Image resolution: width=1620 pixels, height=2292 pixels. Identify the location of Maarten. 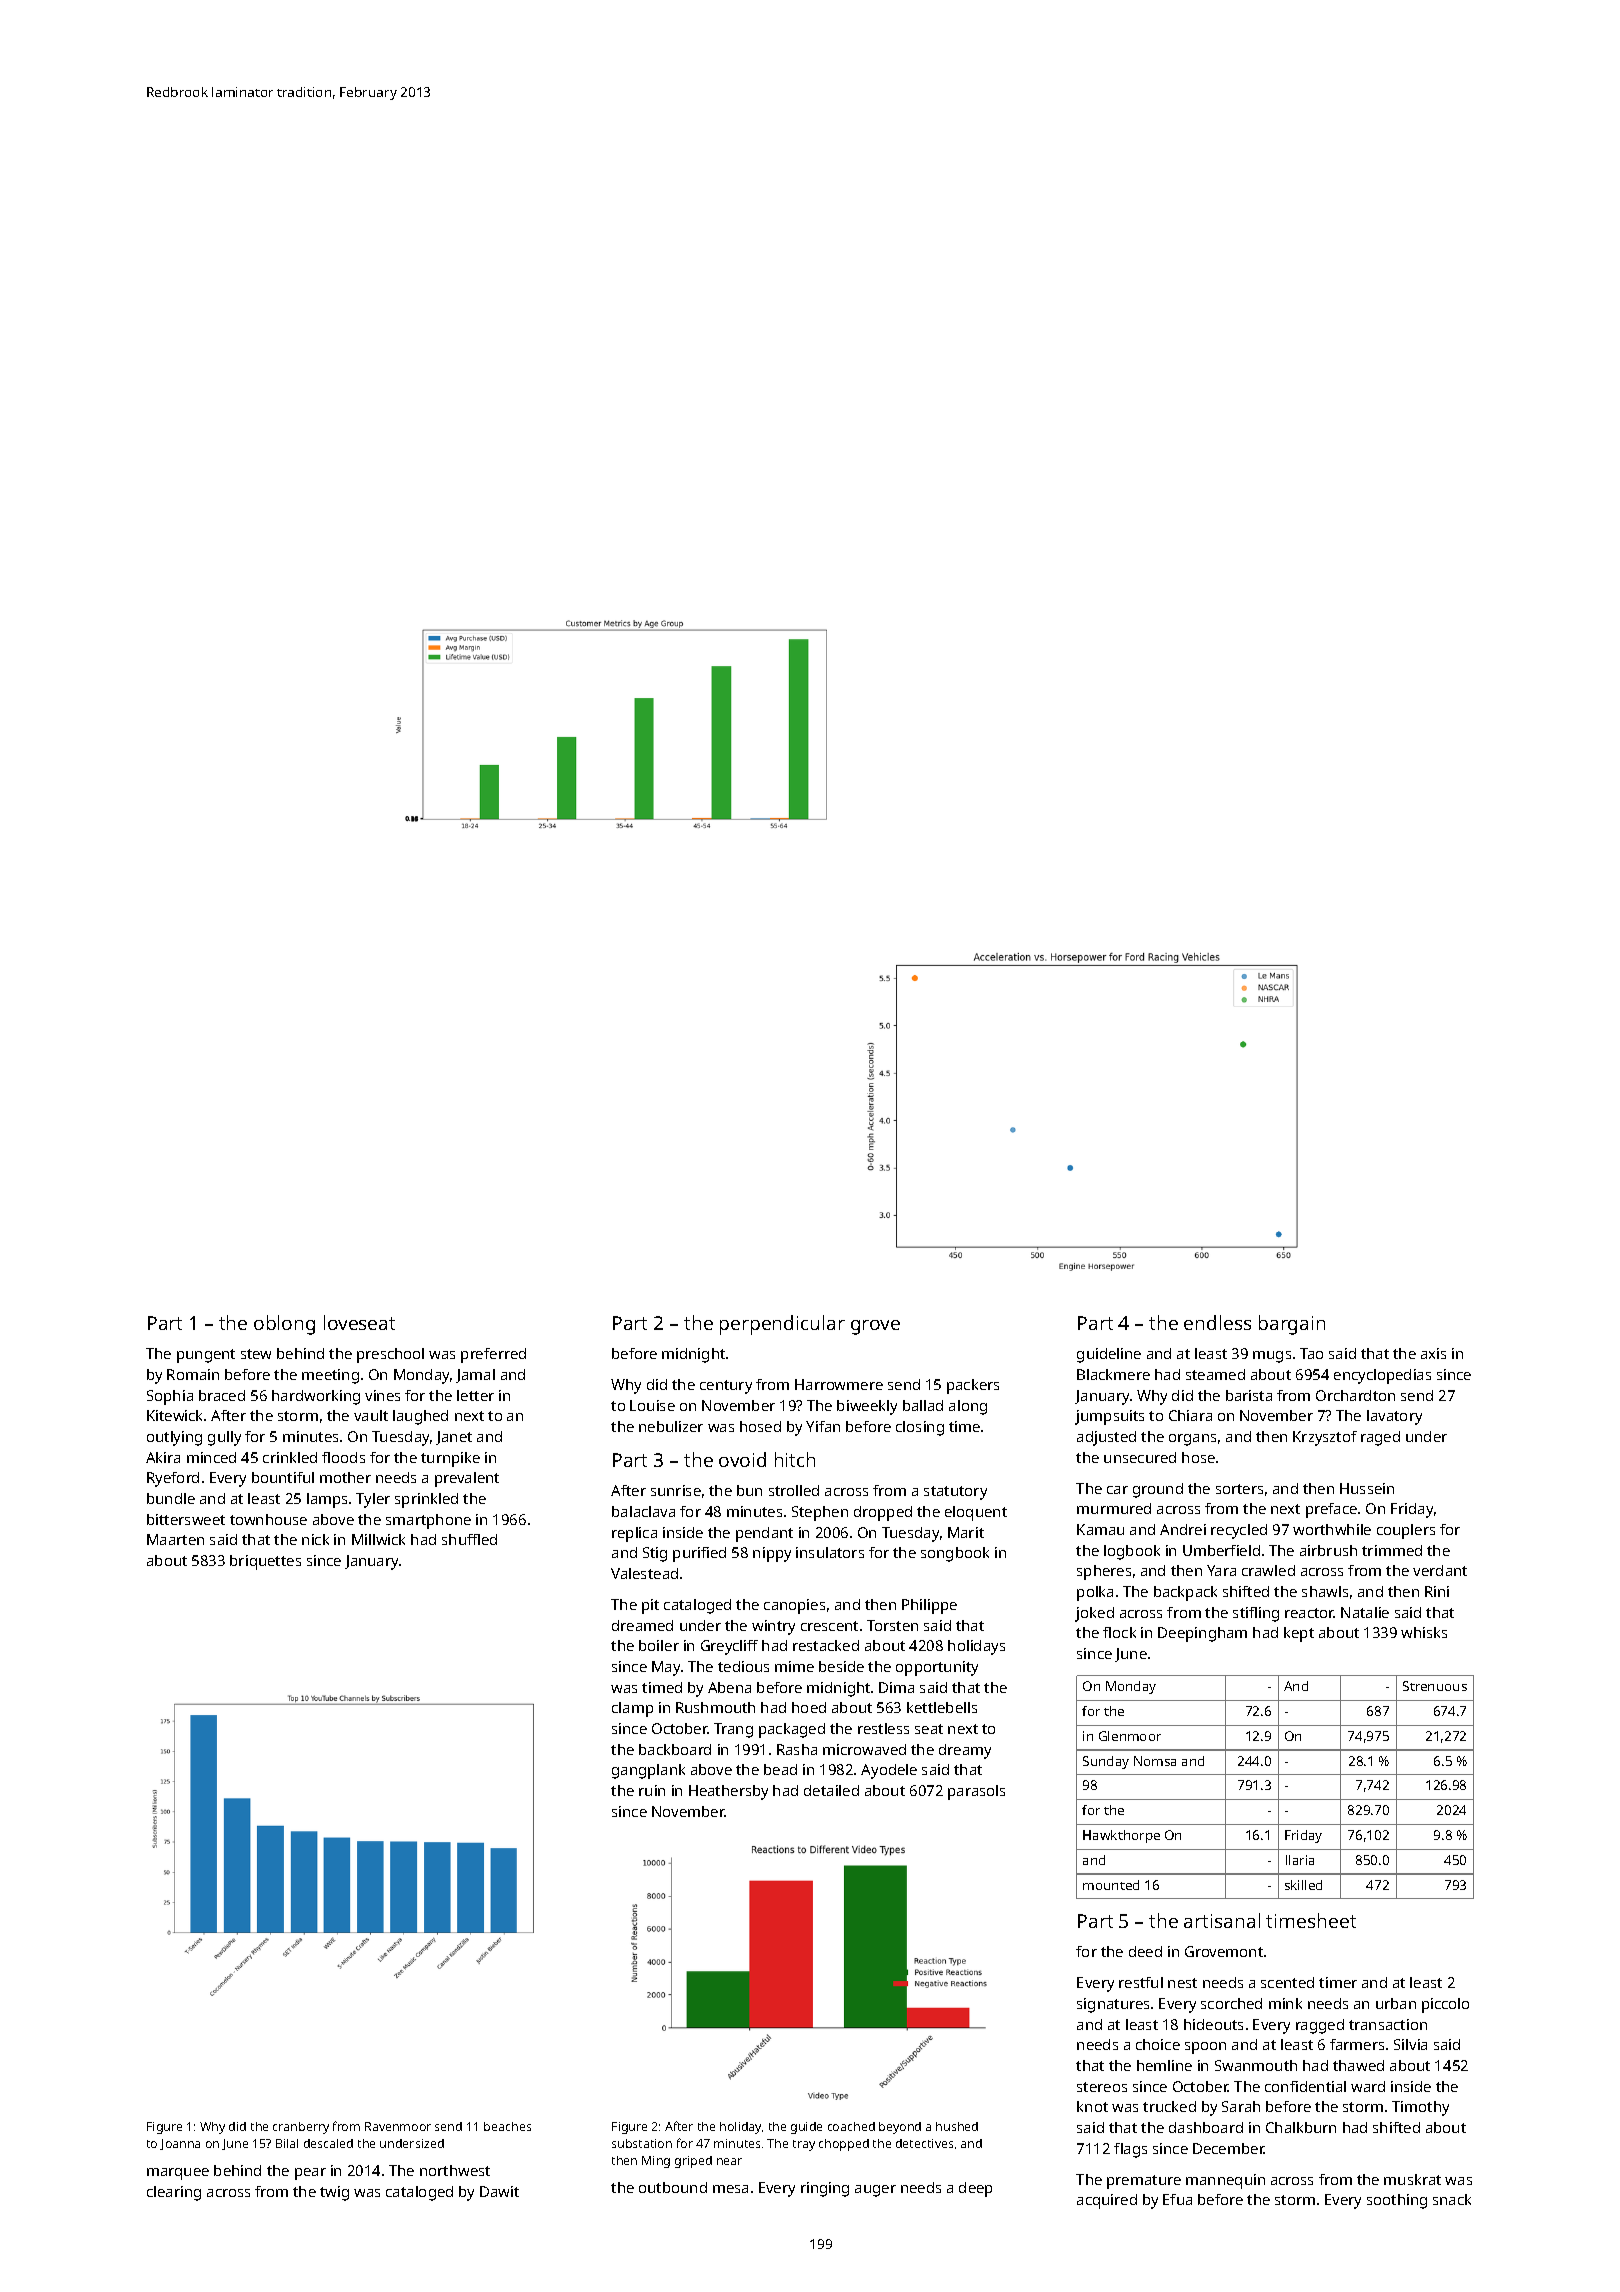
(175, 1539).
